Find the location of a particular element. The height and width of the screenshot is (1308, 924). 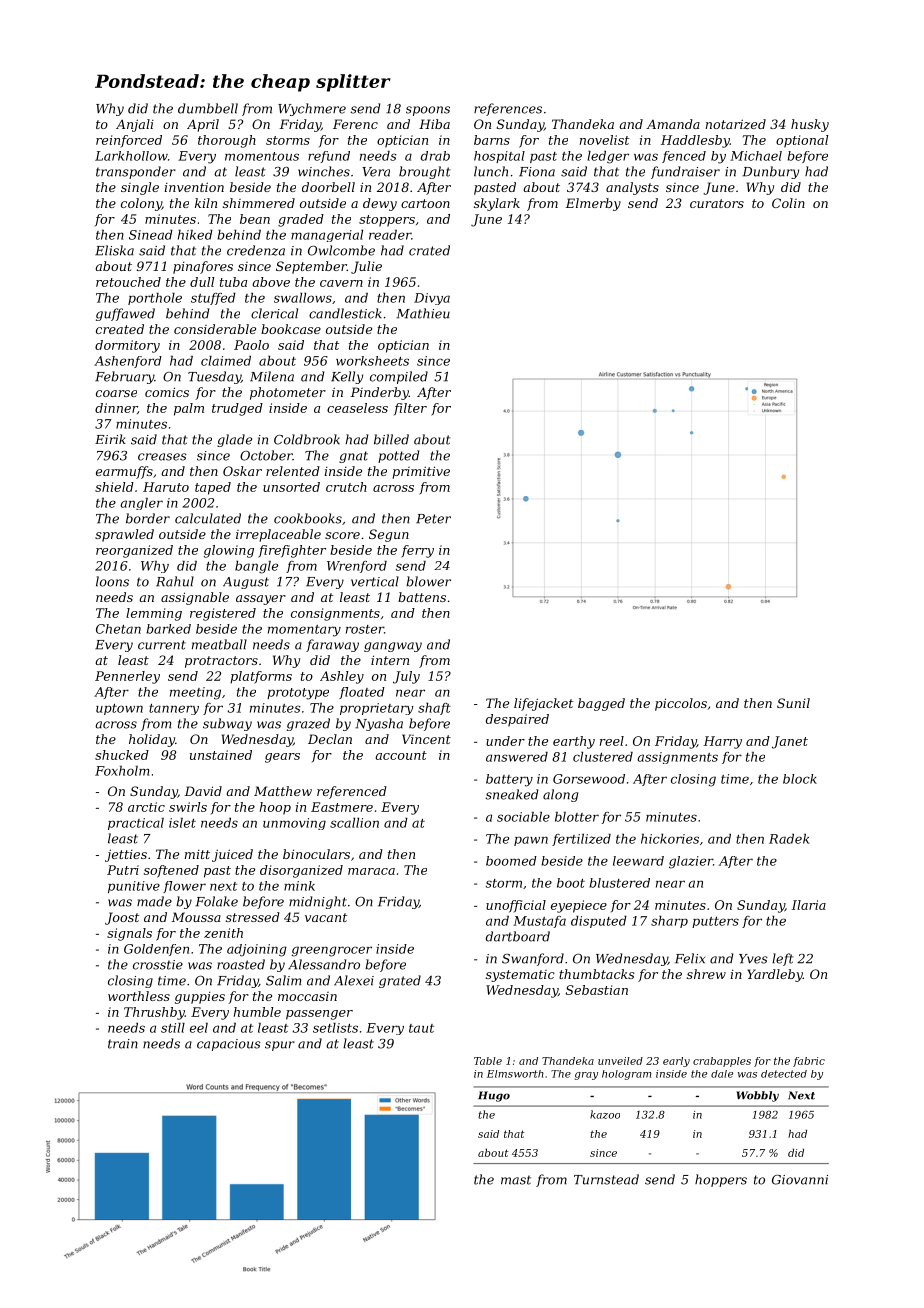

Eliska is located at coordinates (114, 250).
